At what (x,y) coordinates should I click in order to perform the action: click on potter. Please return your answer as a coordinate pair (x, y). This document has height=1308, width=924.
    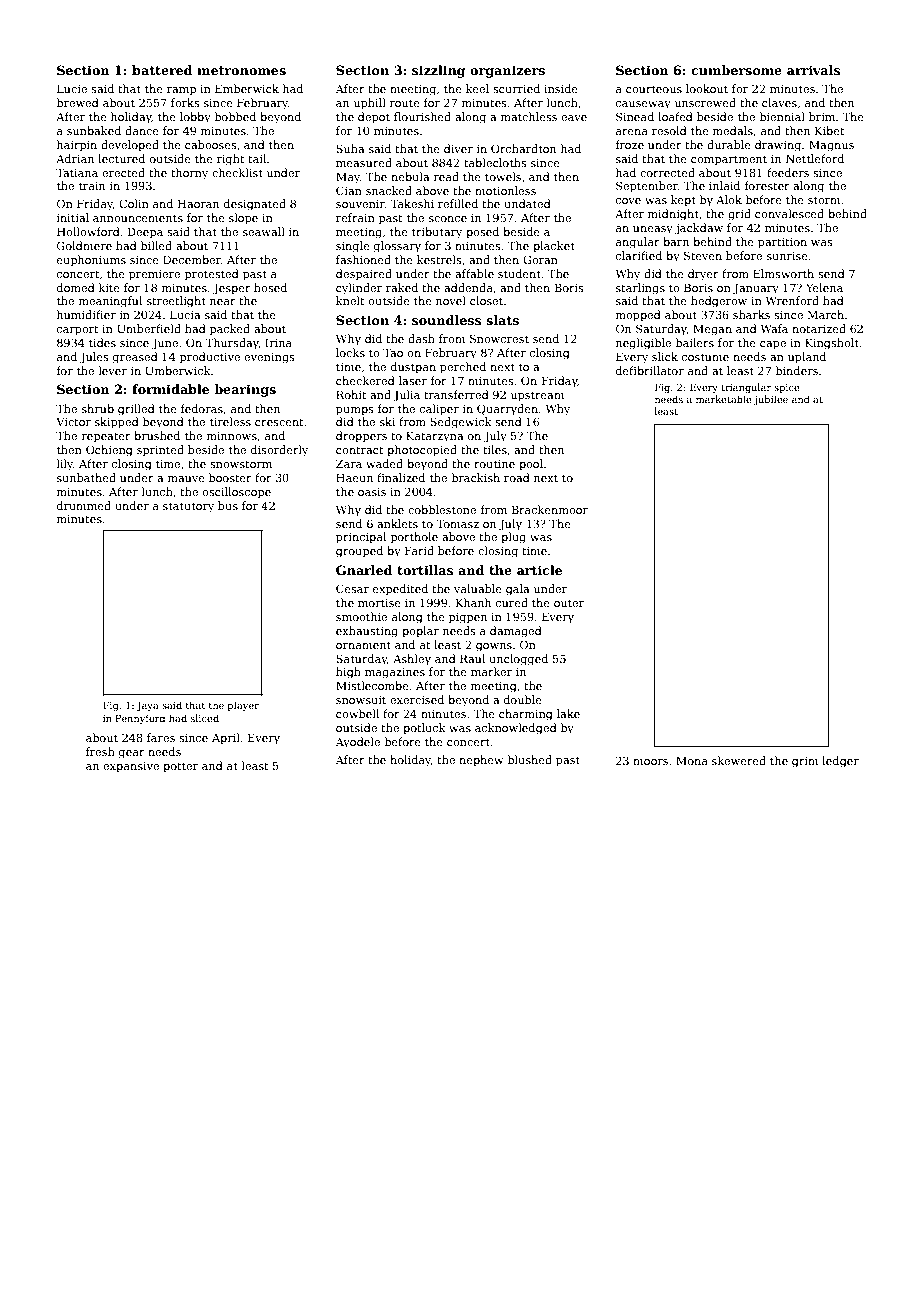
    Looking at the image, I should click on (180, 767).
